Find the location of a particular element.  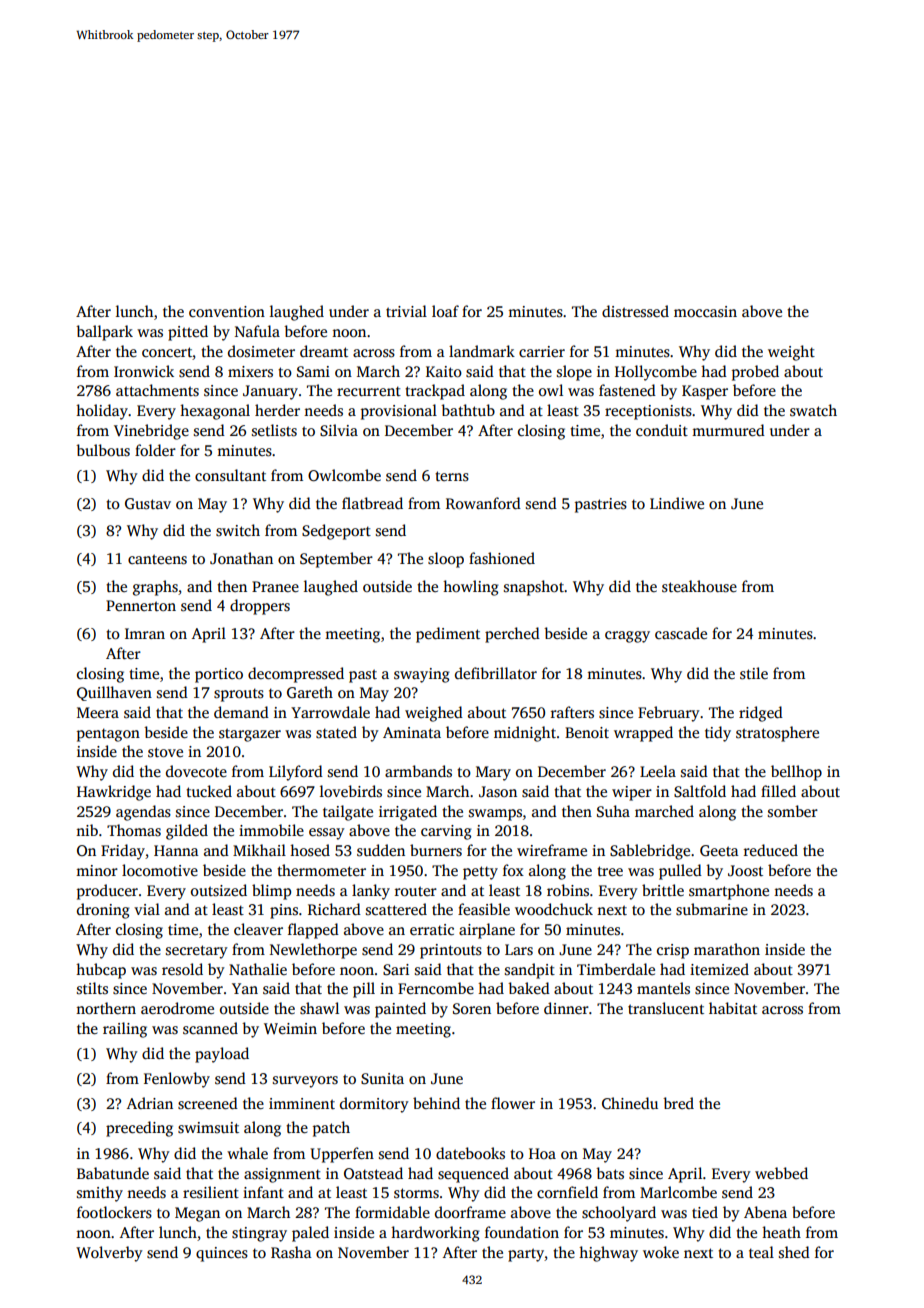

stated is located at coordinates (336, 732).
